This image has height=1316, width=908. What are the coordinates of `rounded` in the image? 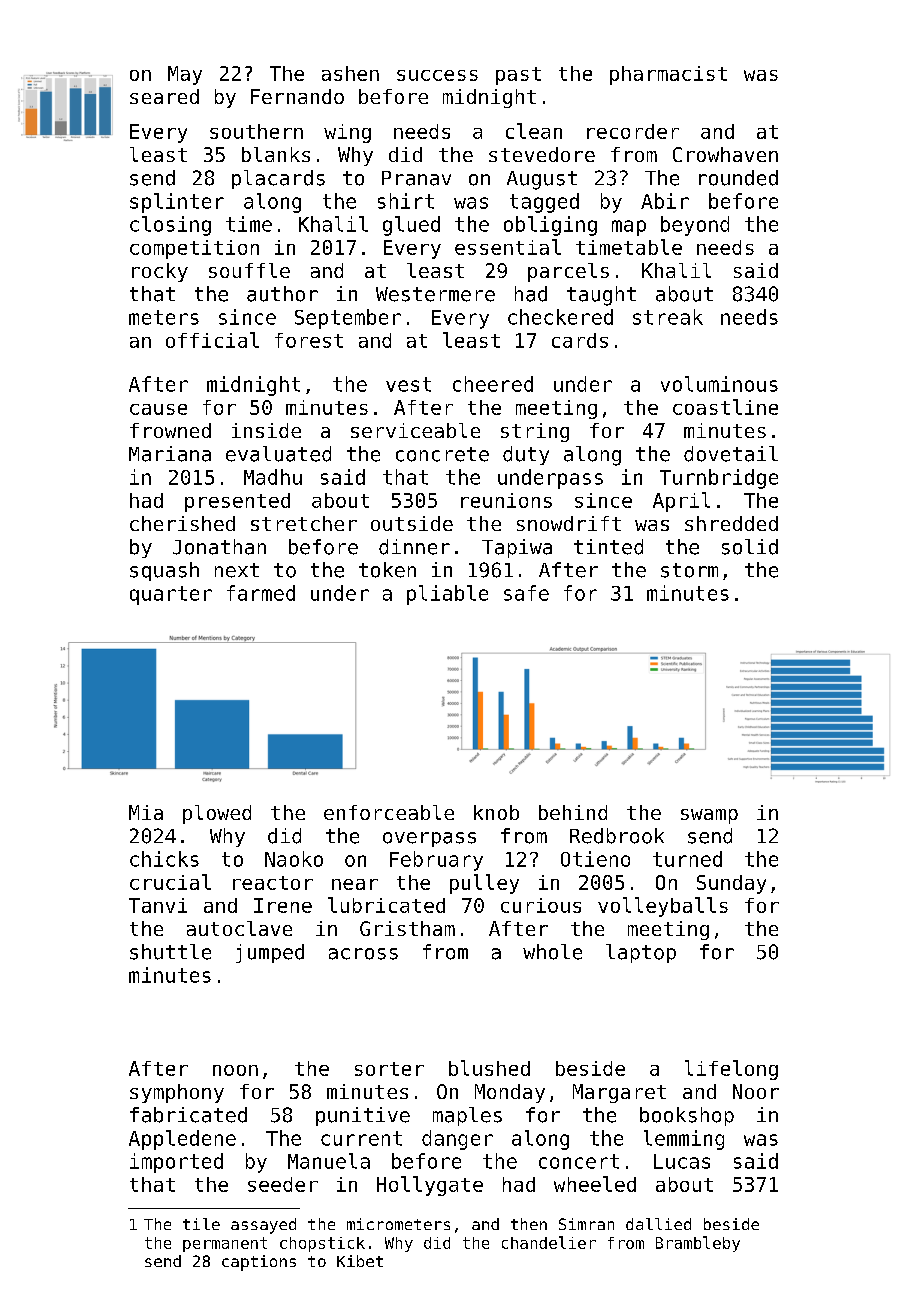 It's located at (738, 178).
